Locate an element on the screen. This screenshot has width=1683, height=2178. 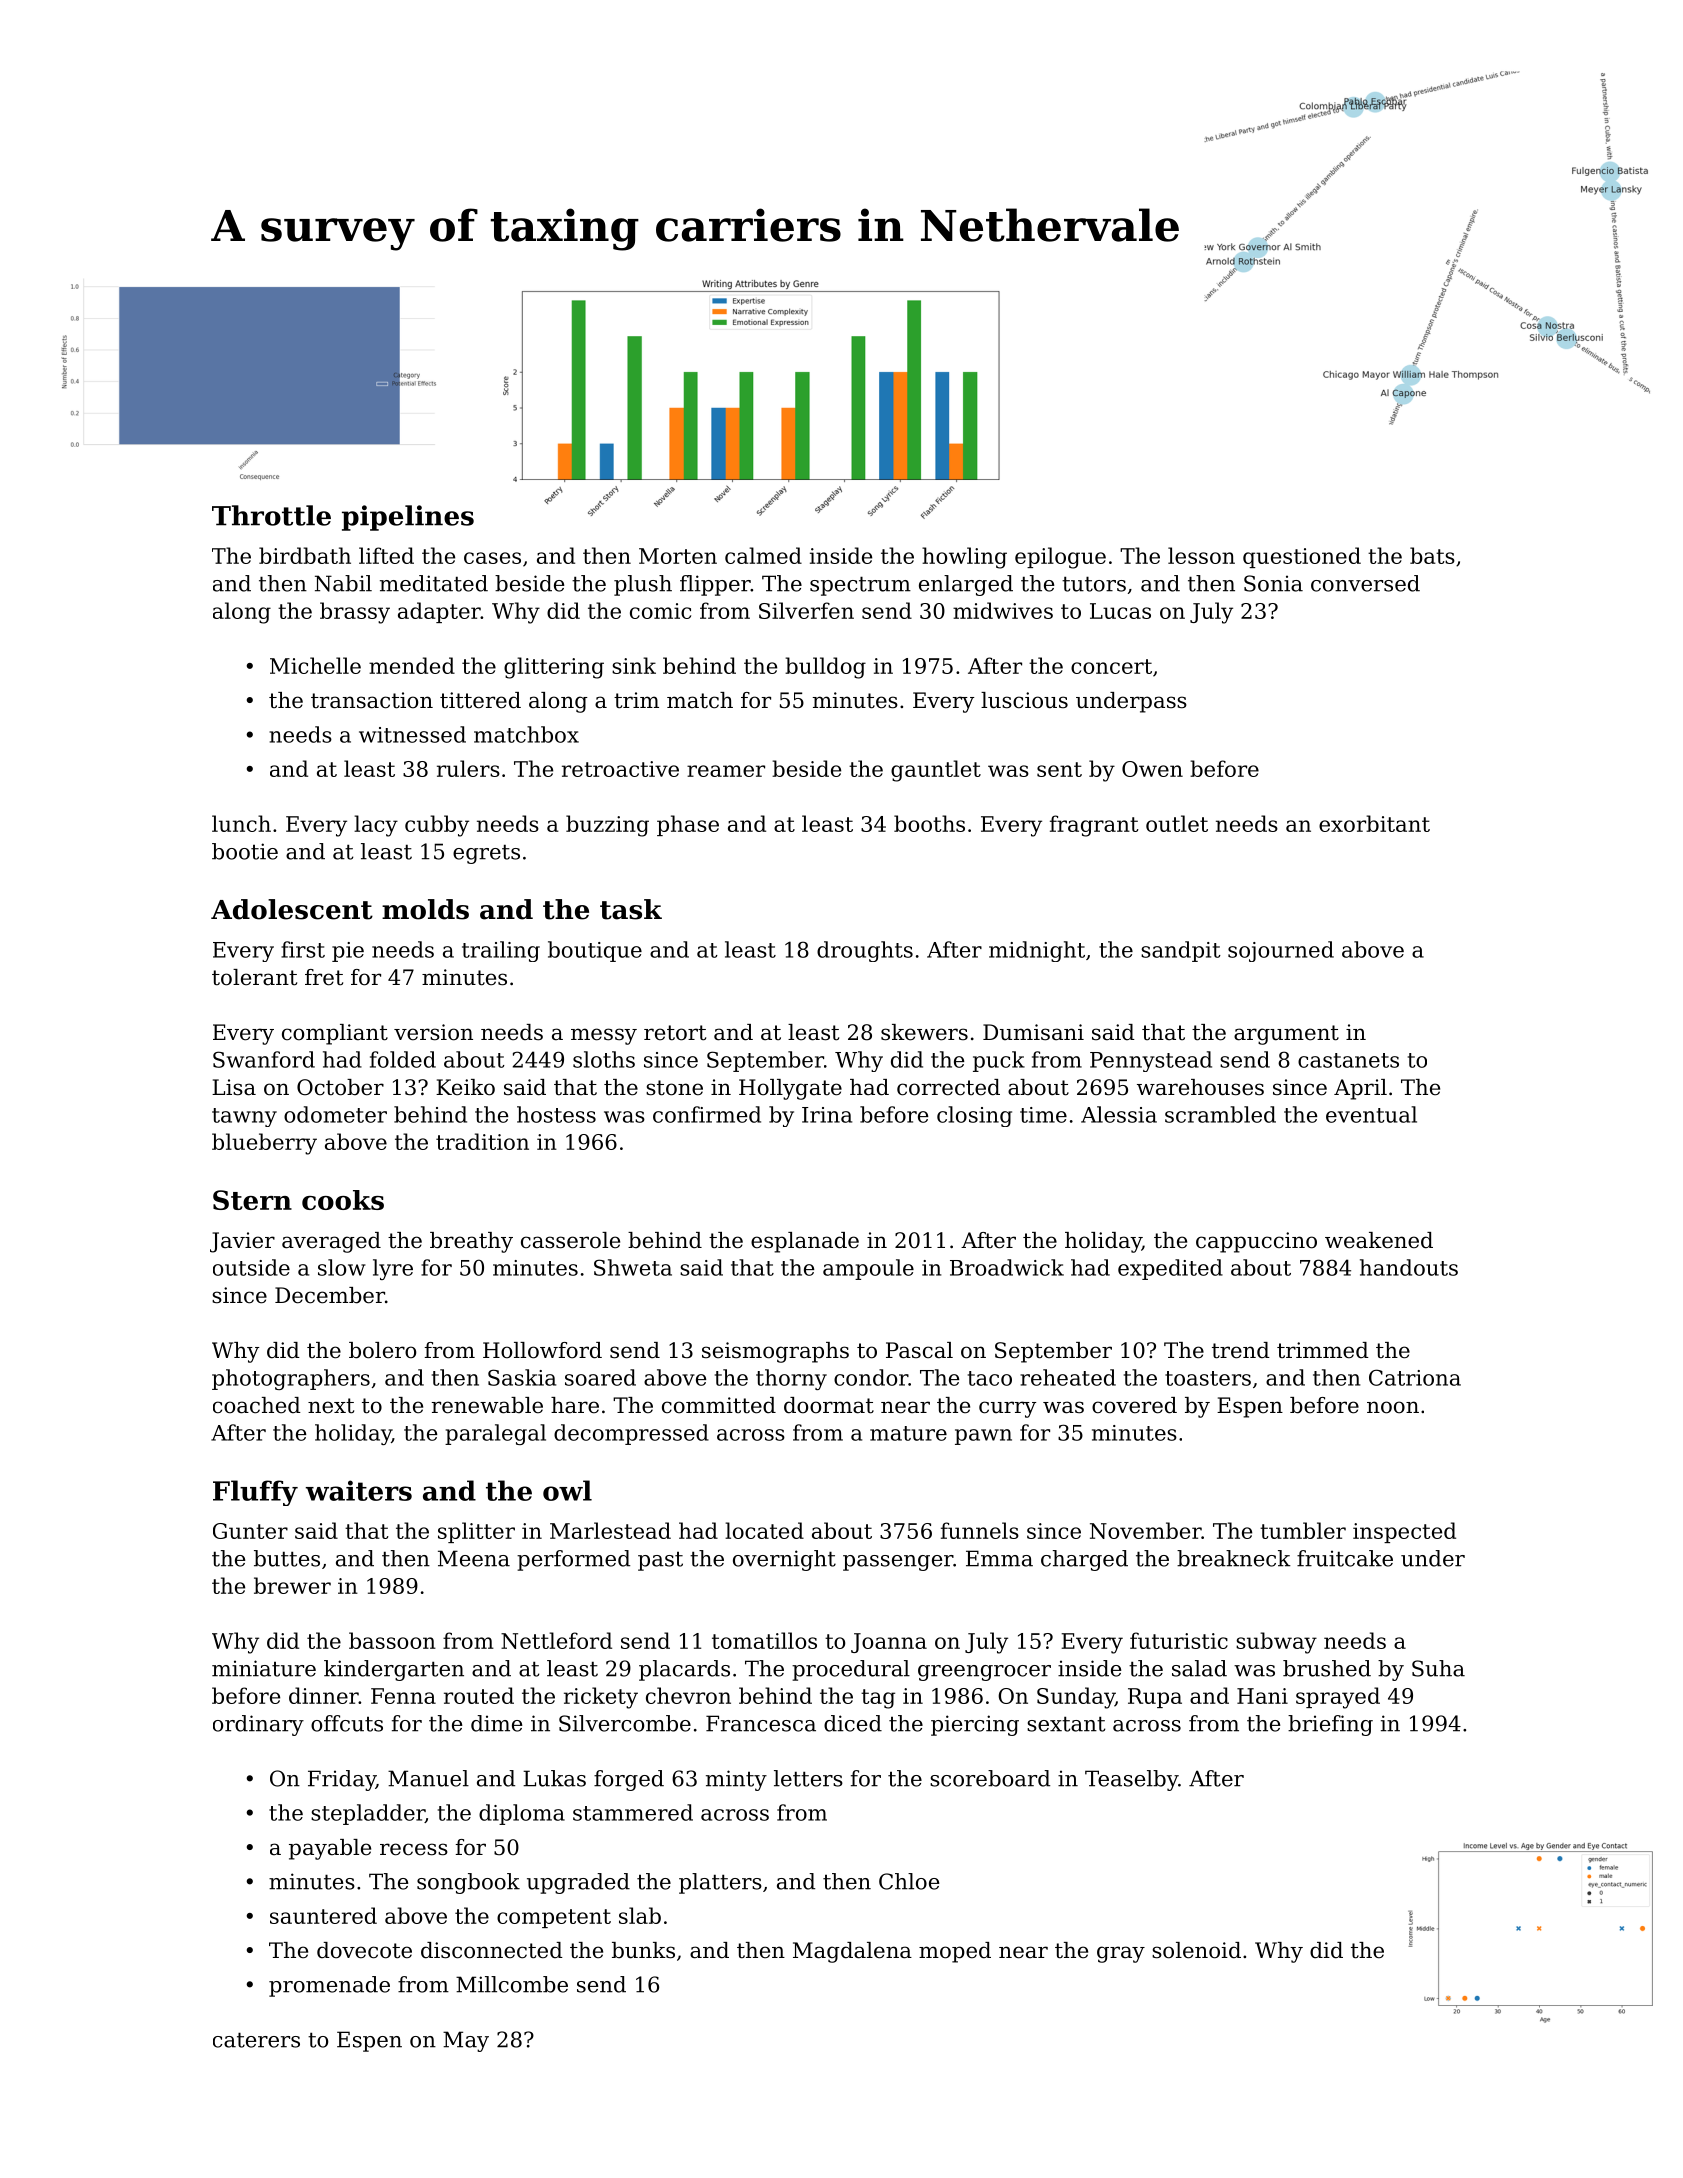
pipelines is located at coordinates (408, 518).
